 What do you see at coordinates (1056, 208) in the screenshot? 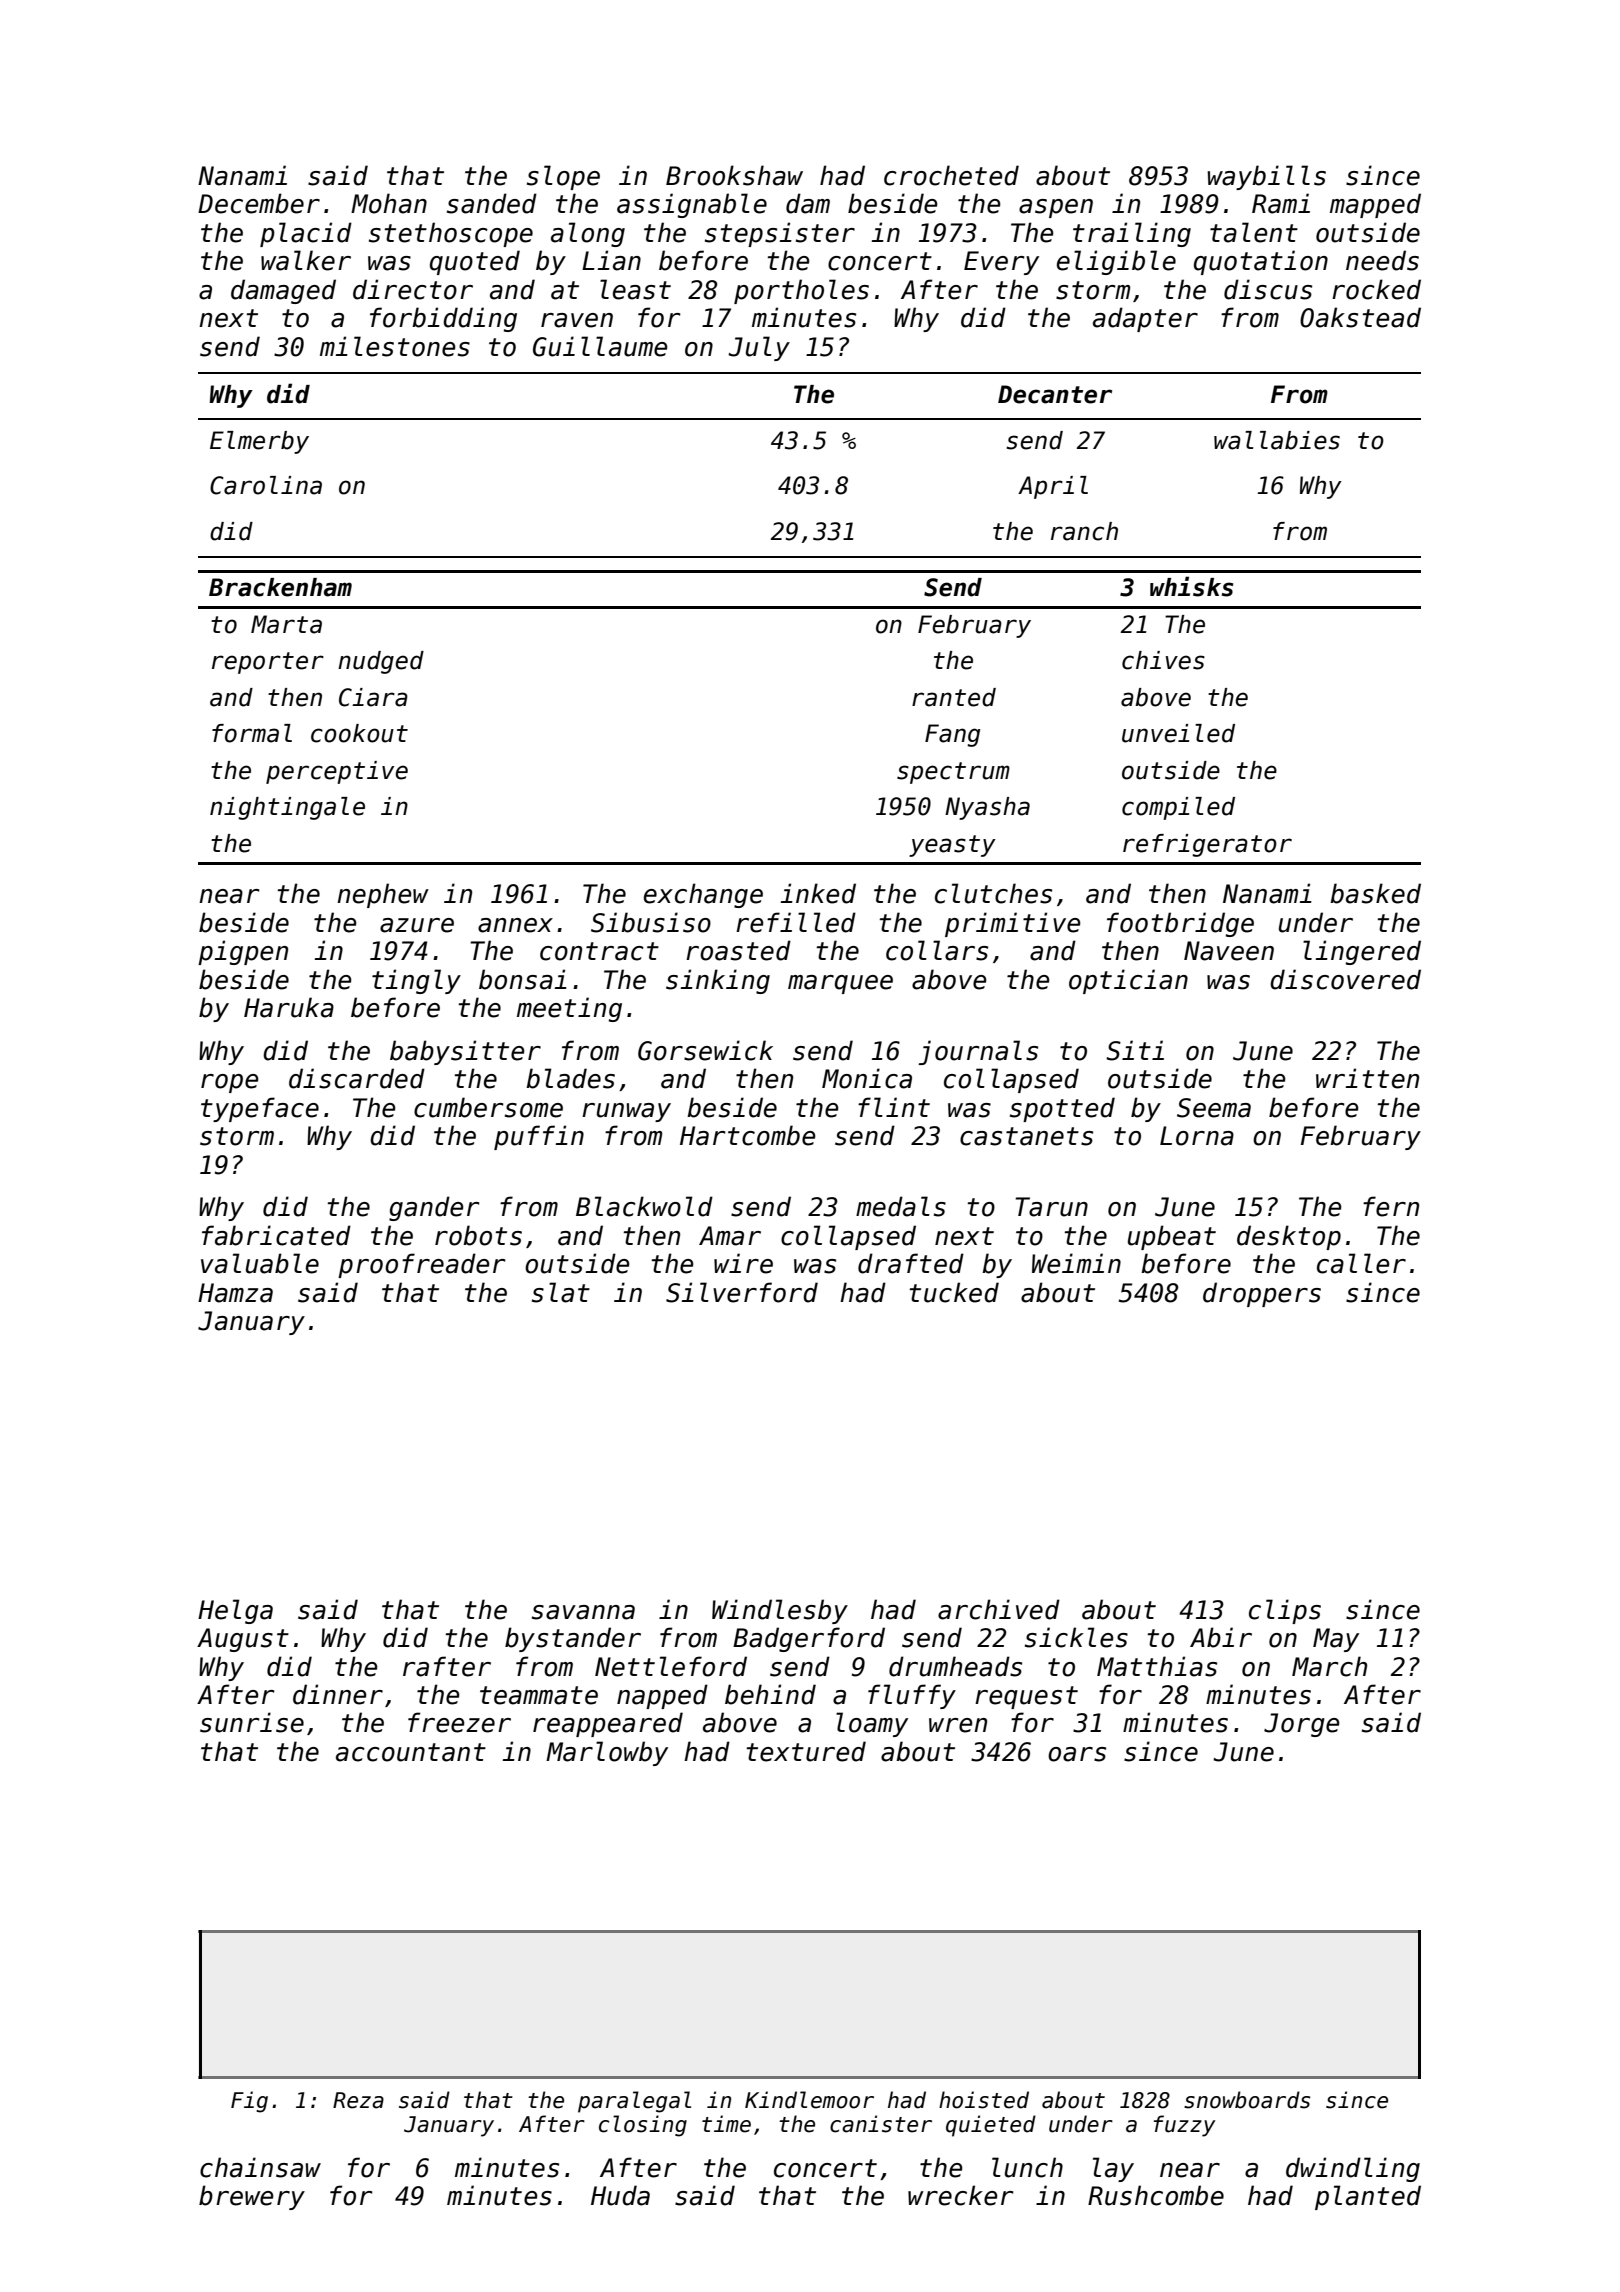
I see `aspen` at bounding box center [1056, 208].
